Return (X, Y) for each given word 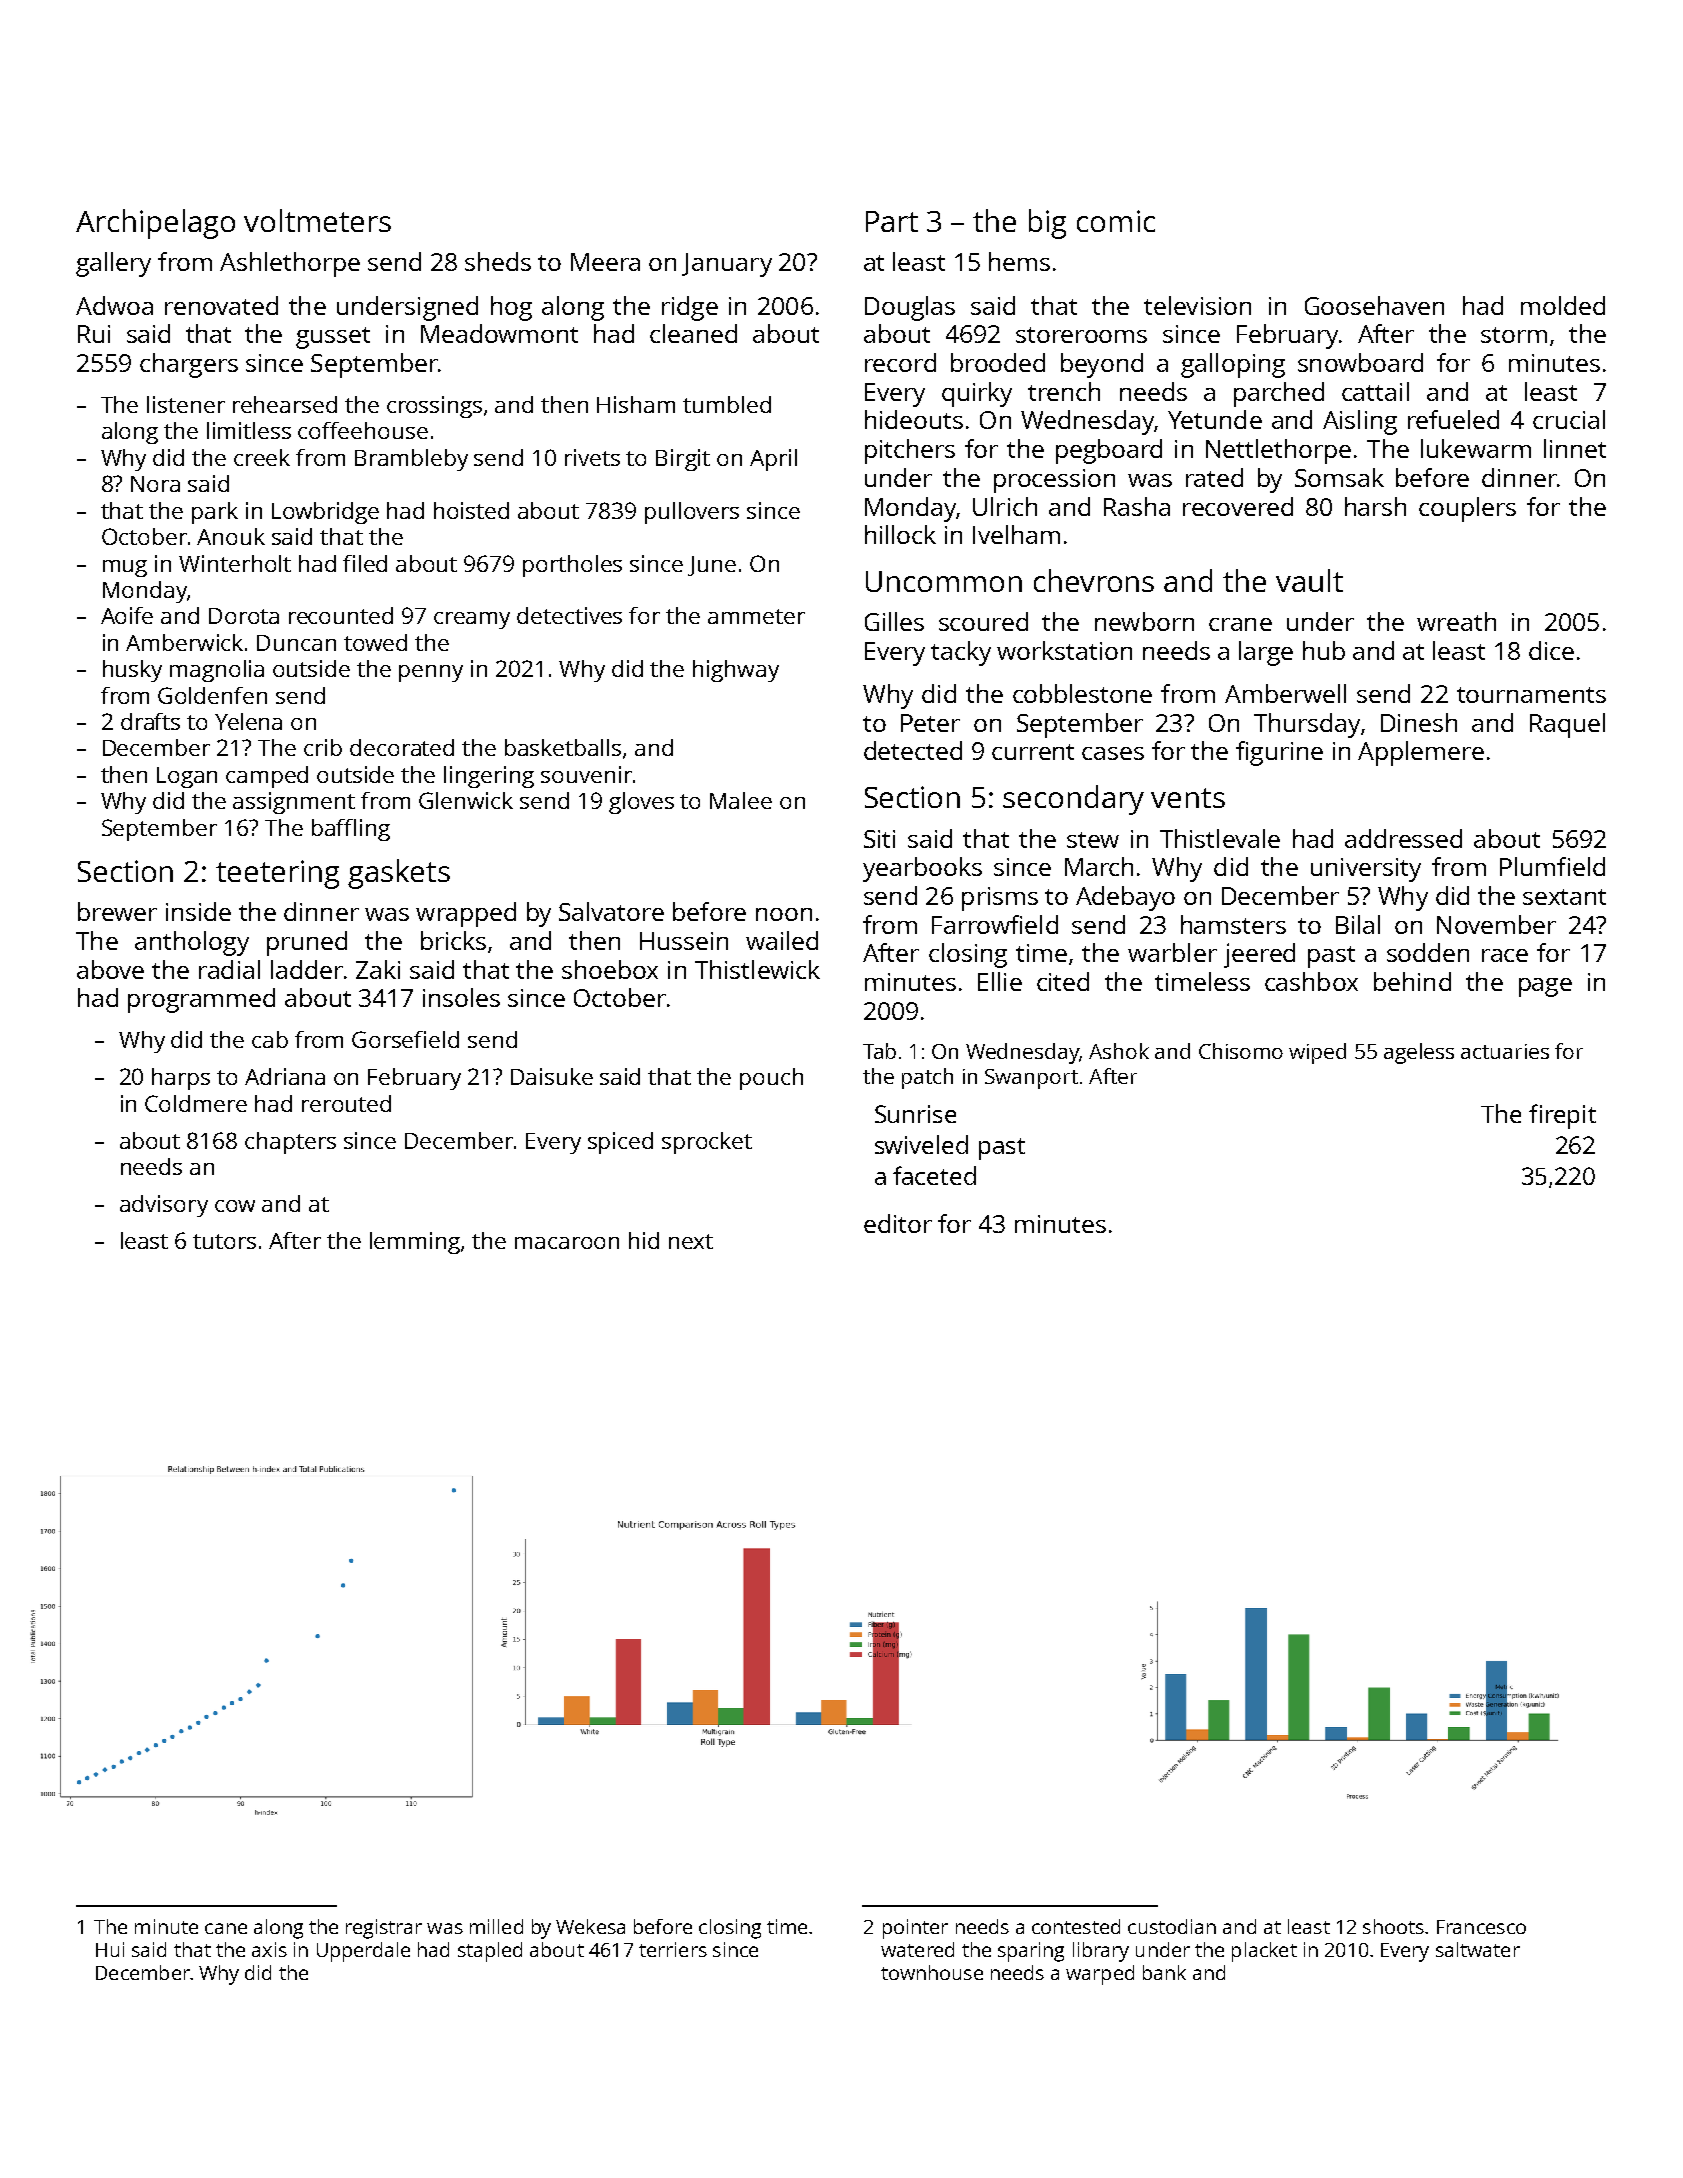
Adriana (285, 1076)
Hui (110, 1949)
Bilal (1358, 924)
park (215, 513)
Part (892, 221)
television (1197, 305)
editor (898, 1223)
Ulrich (1005, 506)
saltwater (1478, 1949)
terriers (673, 1949)
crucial (1569, 419)
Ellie (1000, 981)
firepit (1562, 1116)
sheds (498, 261)
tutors (224, 1241)
